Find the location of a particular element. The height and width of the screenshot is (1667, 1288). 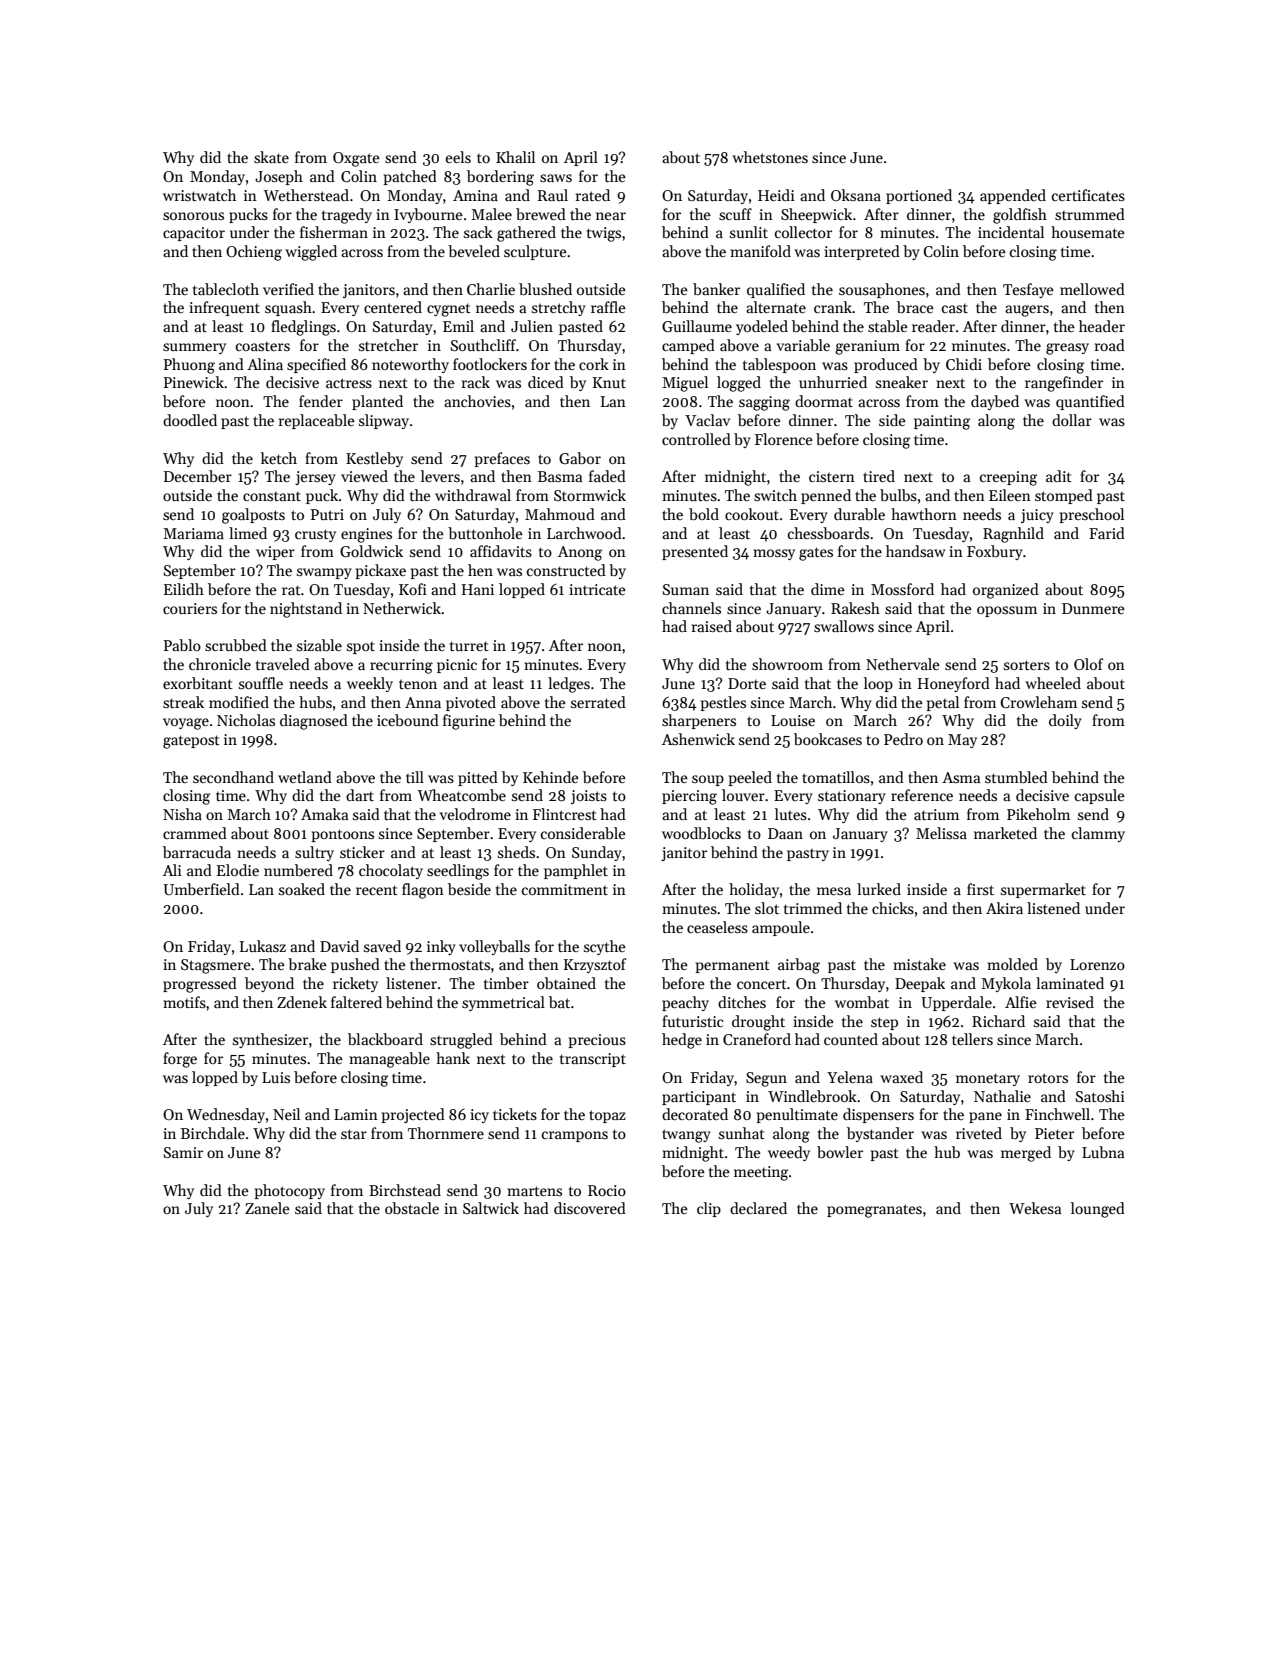

creeping is located at coordinates (1008, 478).
